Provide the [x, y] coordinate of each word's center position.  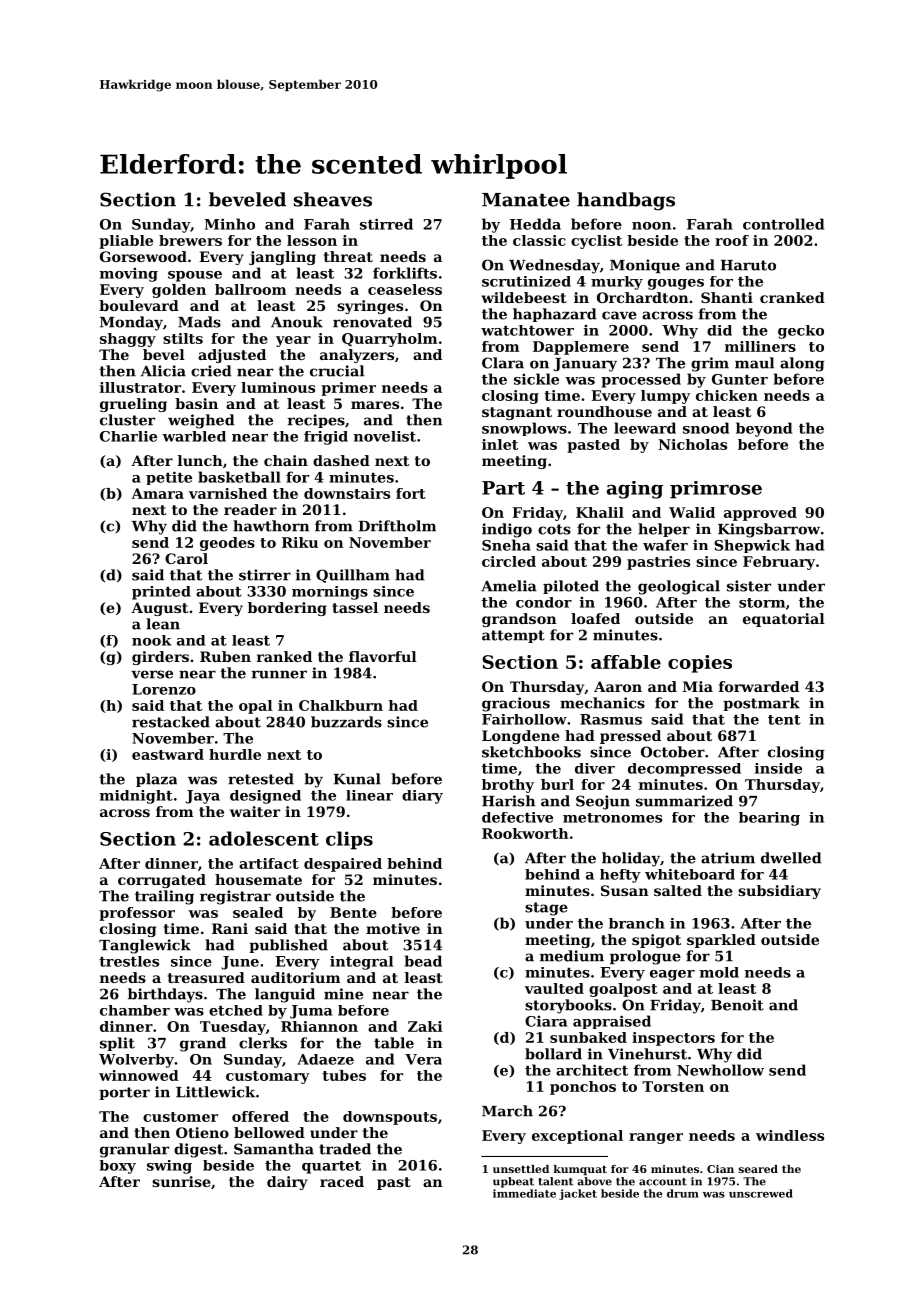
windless [790, 1135]
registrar [235, 897]
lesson [312, 240]
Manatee [526, 200]
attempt [513, 636]
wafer [665, 545]
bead [423, 961]
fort [411, 493]
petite [169, 478]
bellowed [269, 1132]
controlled [783, 224]
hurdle [235, 754]
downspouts [390, 1118]
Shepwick [752, 546]
